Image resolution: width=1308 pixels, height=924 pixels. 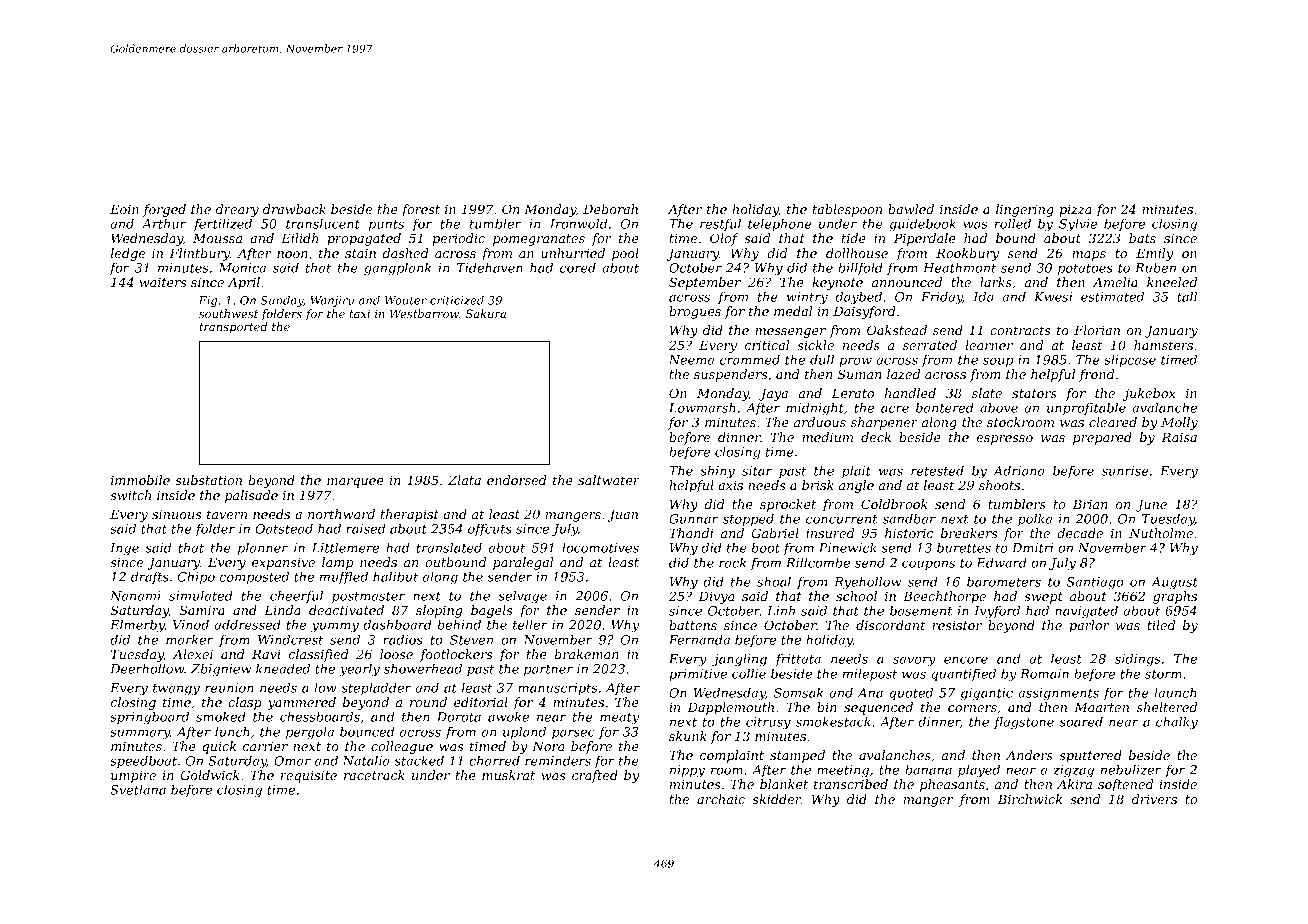 I want to click on meaty, so click(x=619, y=719).
